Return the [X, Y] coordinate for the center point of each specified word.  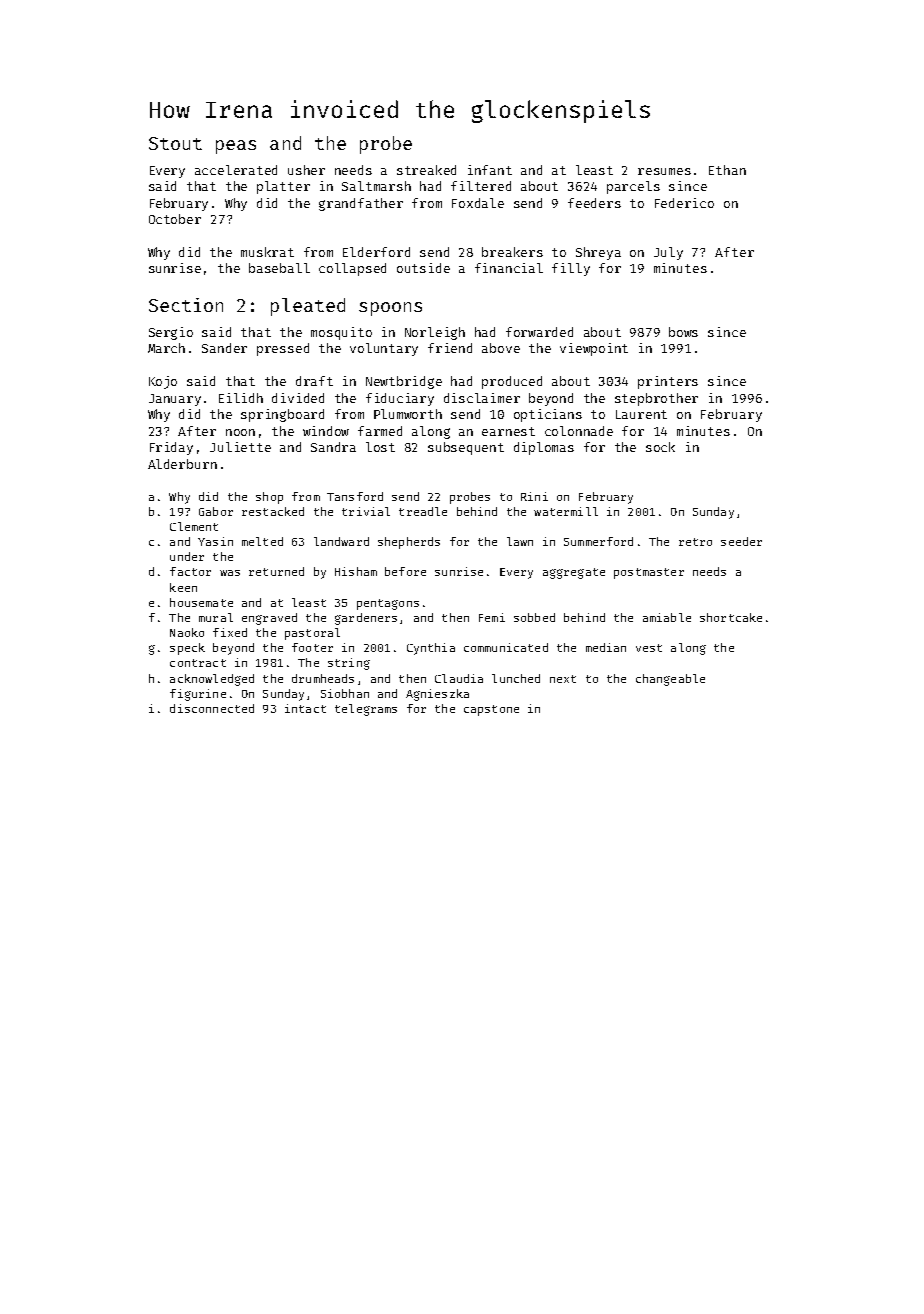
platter [283, 187]
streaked [426, 170]
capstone [491, 710]
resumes [664, 171]
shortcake [731, 617]
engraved [269, 619]
